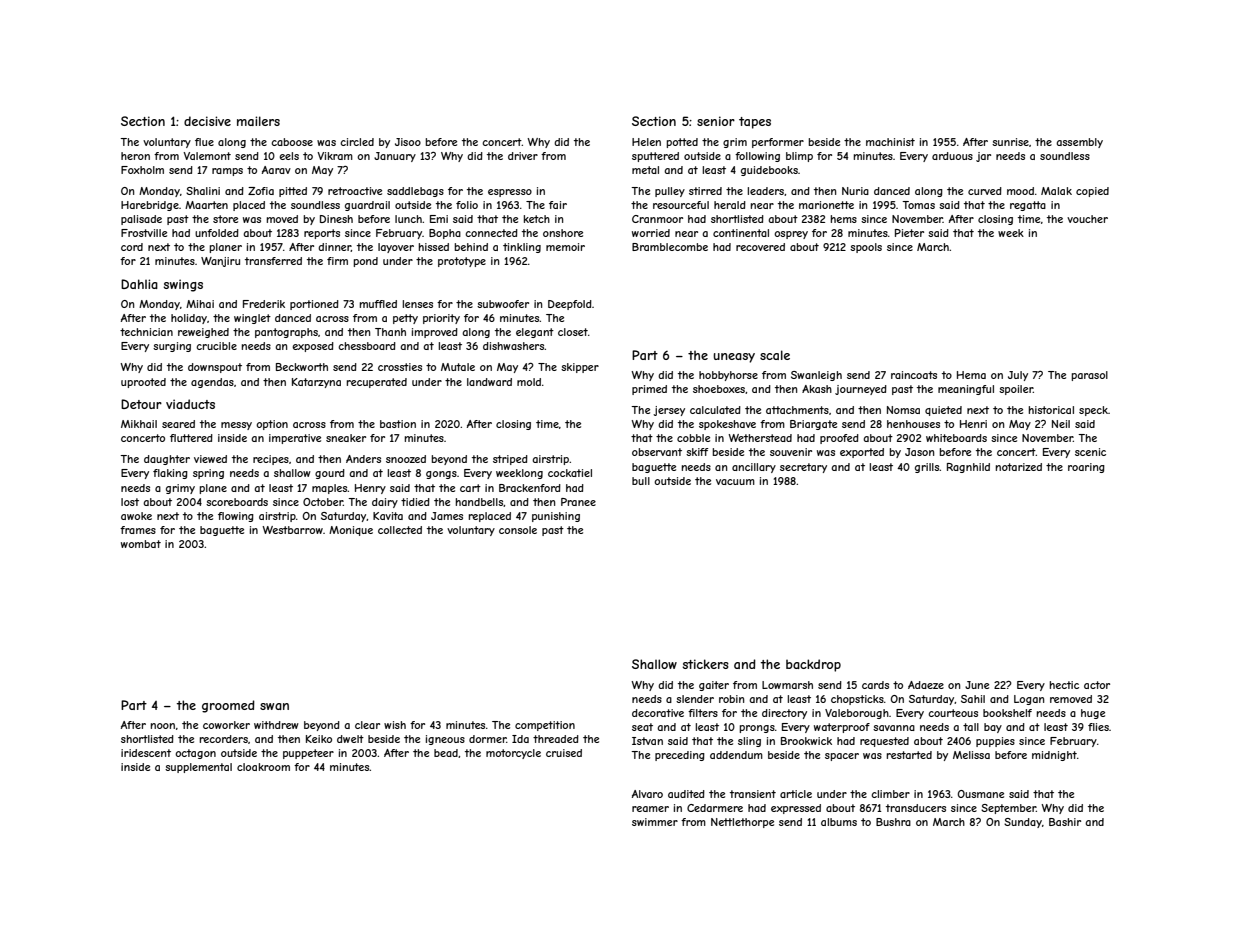  What do you see at coordinates (655, 822) in the page?
I see `swimmer` at bounding box center [655, 822].
